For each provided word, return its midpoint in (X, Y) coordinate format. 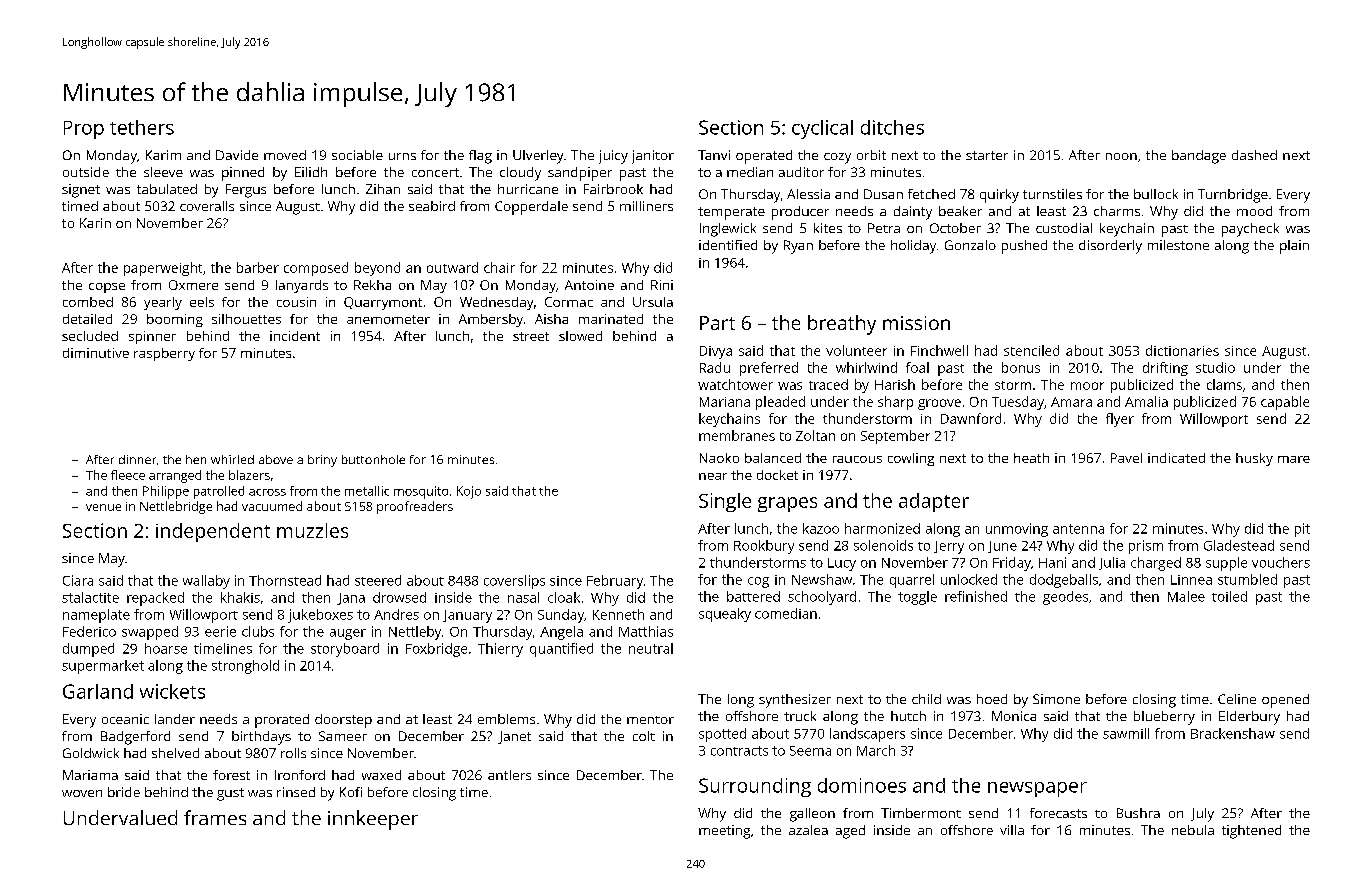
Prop (84, 130)
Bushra (1138, 813)
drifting (1165, 369)
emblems (506, 719)
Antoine (589, 285)
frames (215, 817)
